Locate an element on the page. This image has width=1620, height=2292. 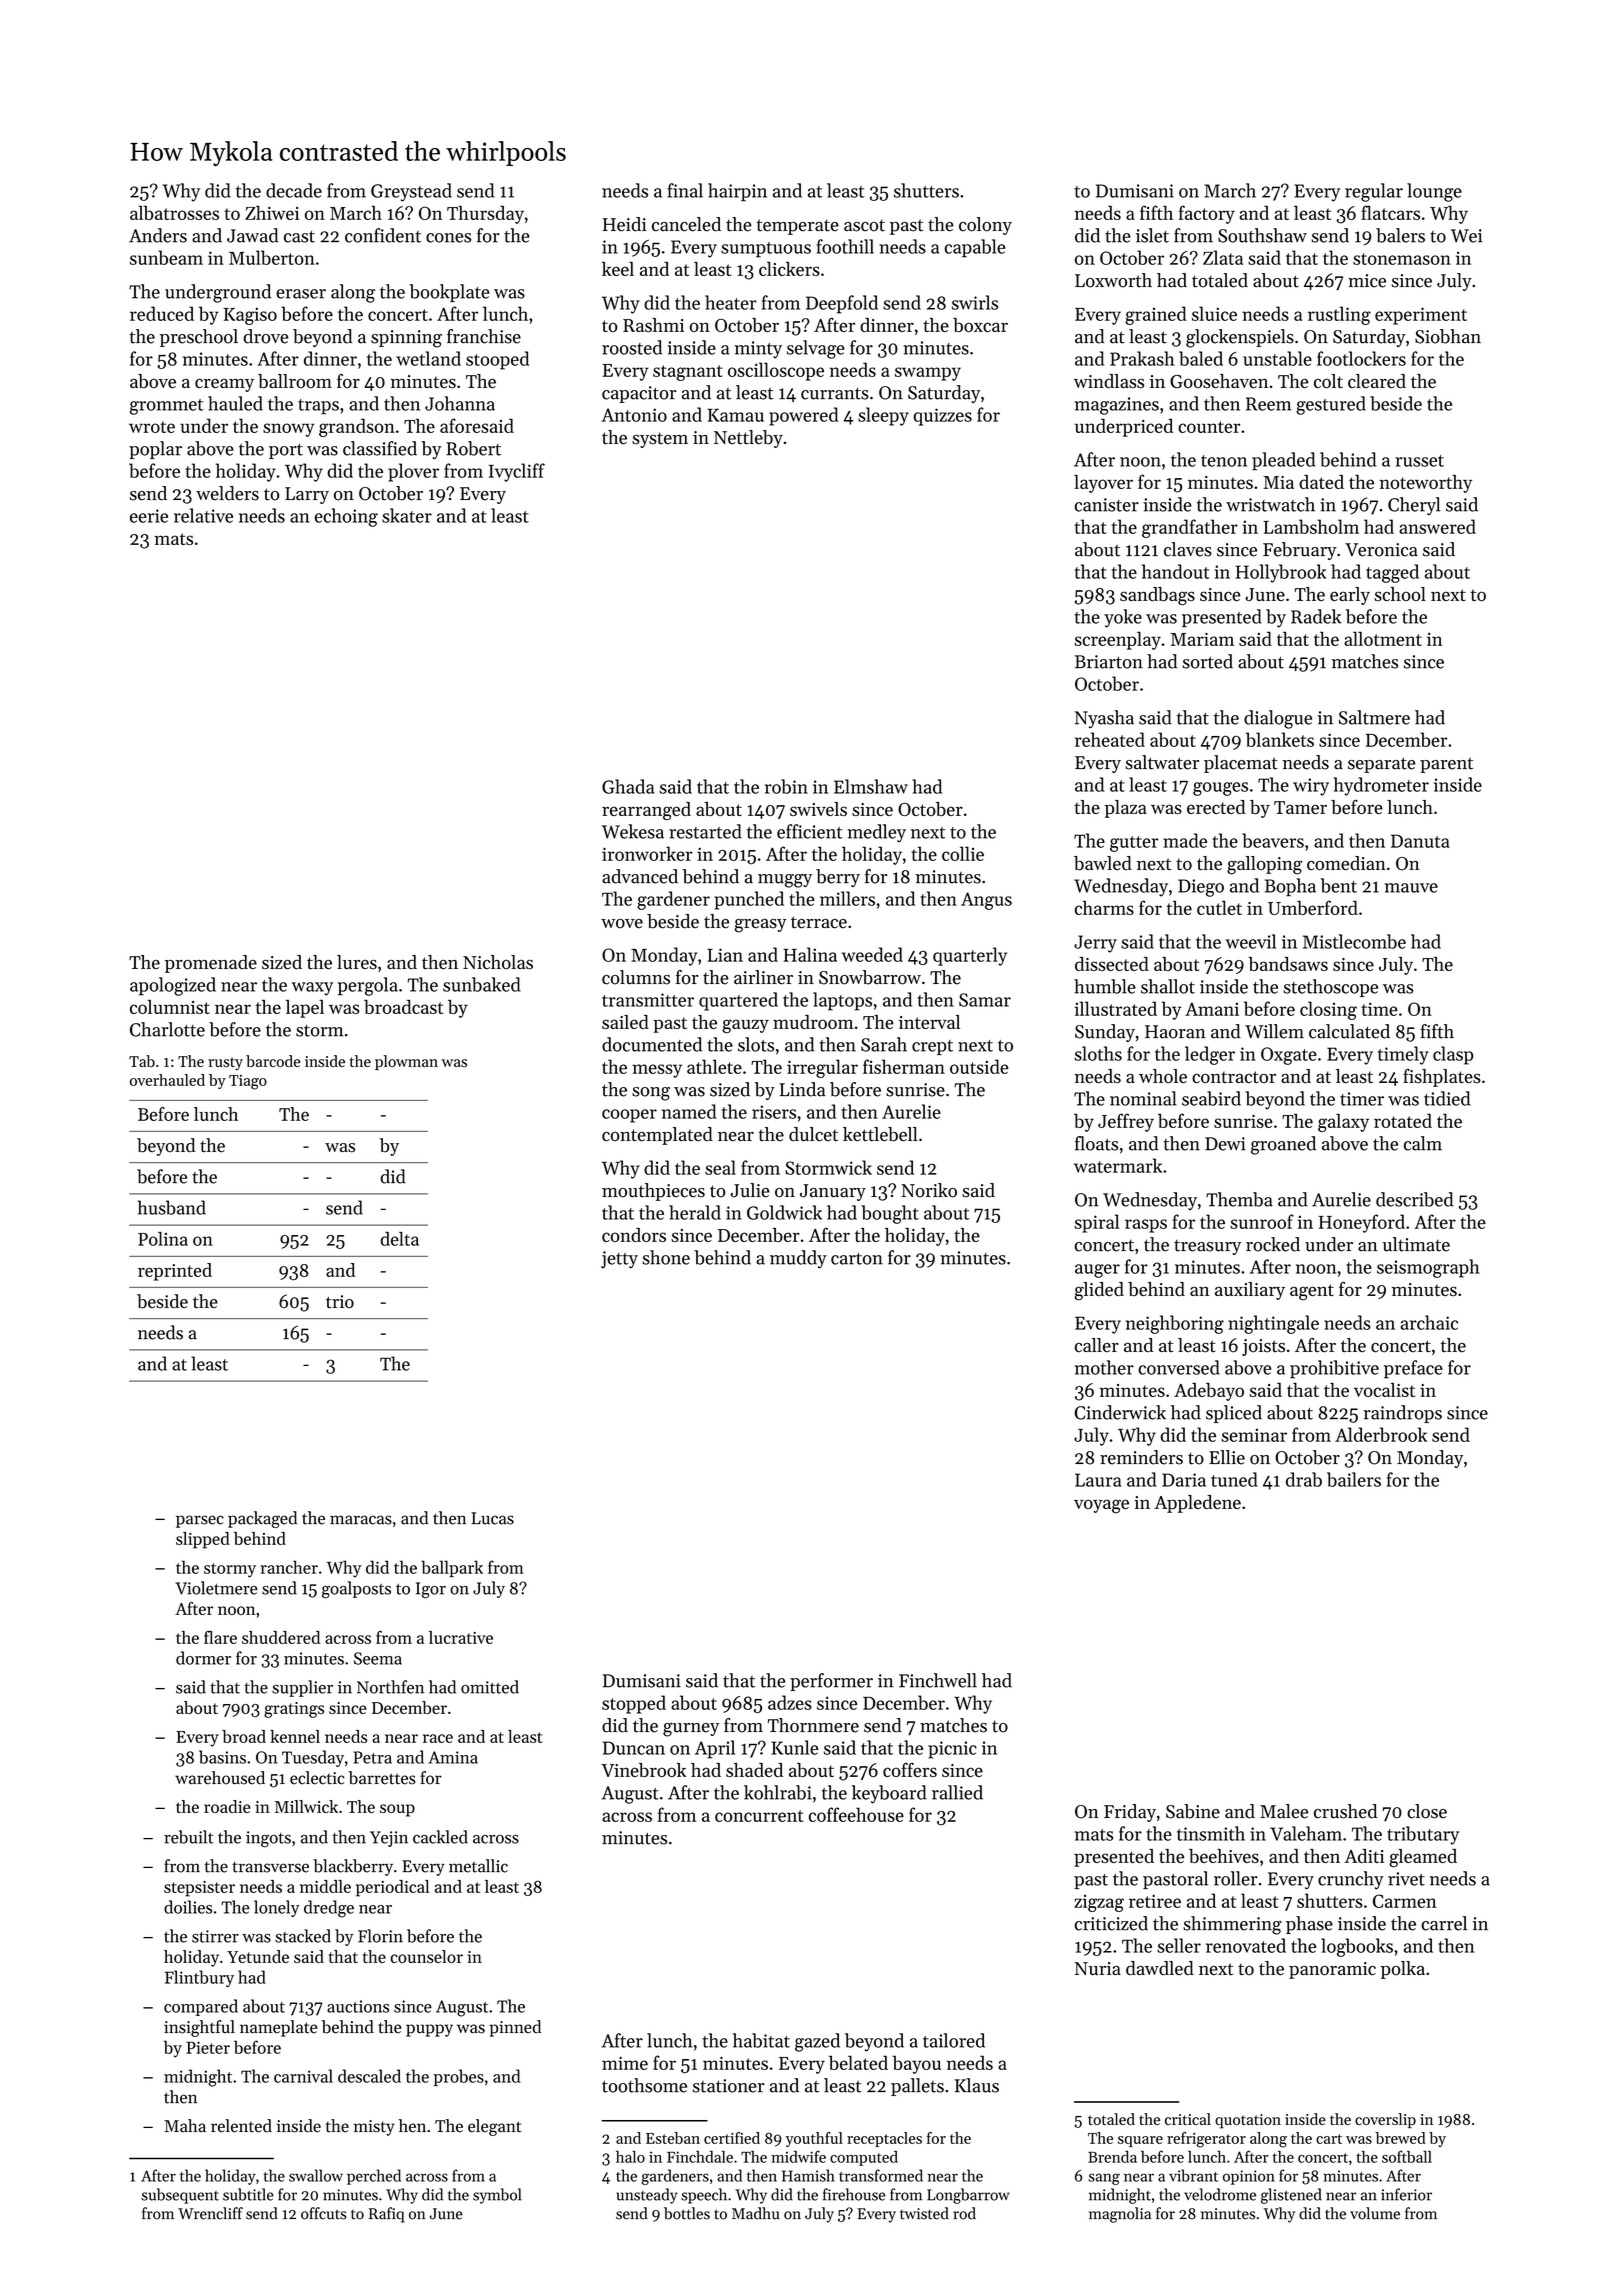
mouthpieces is located at coordinates (653, 1192).
